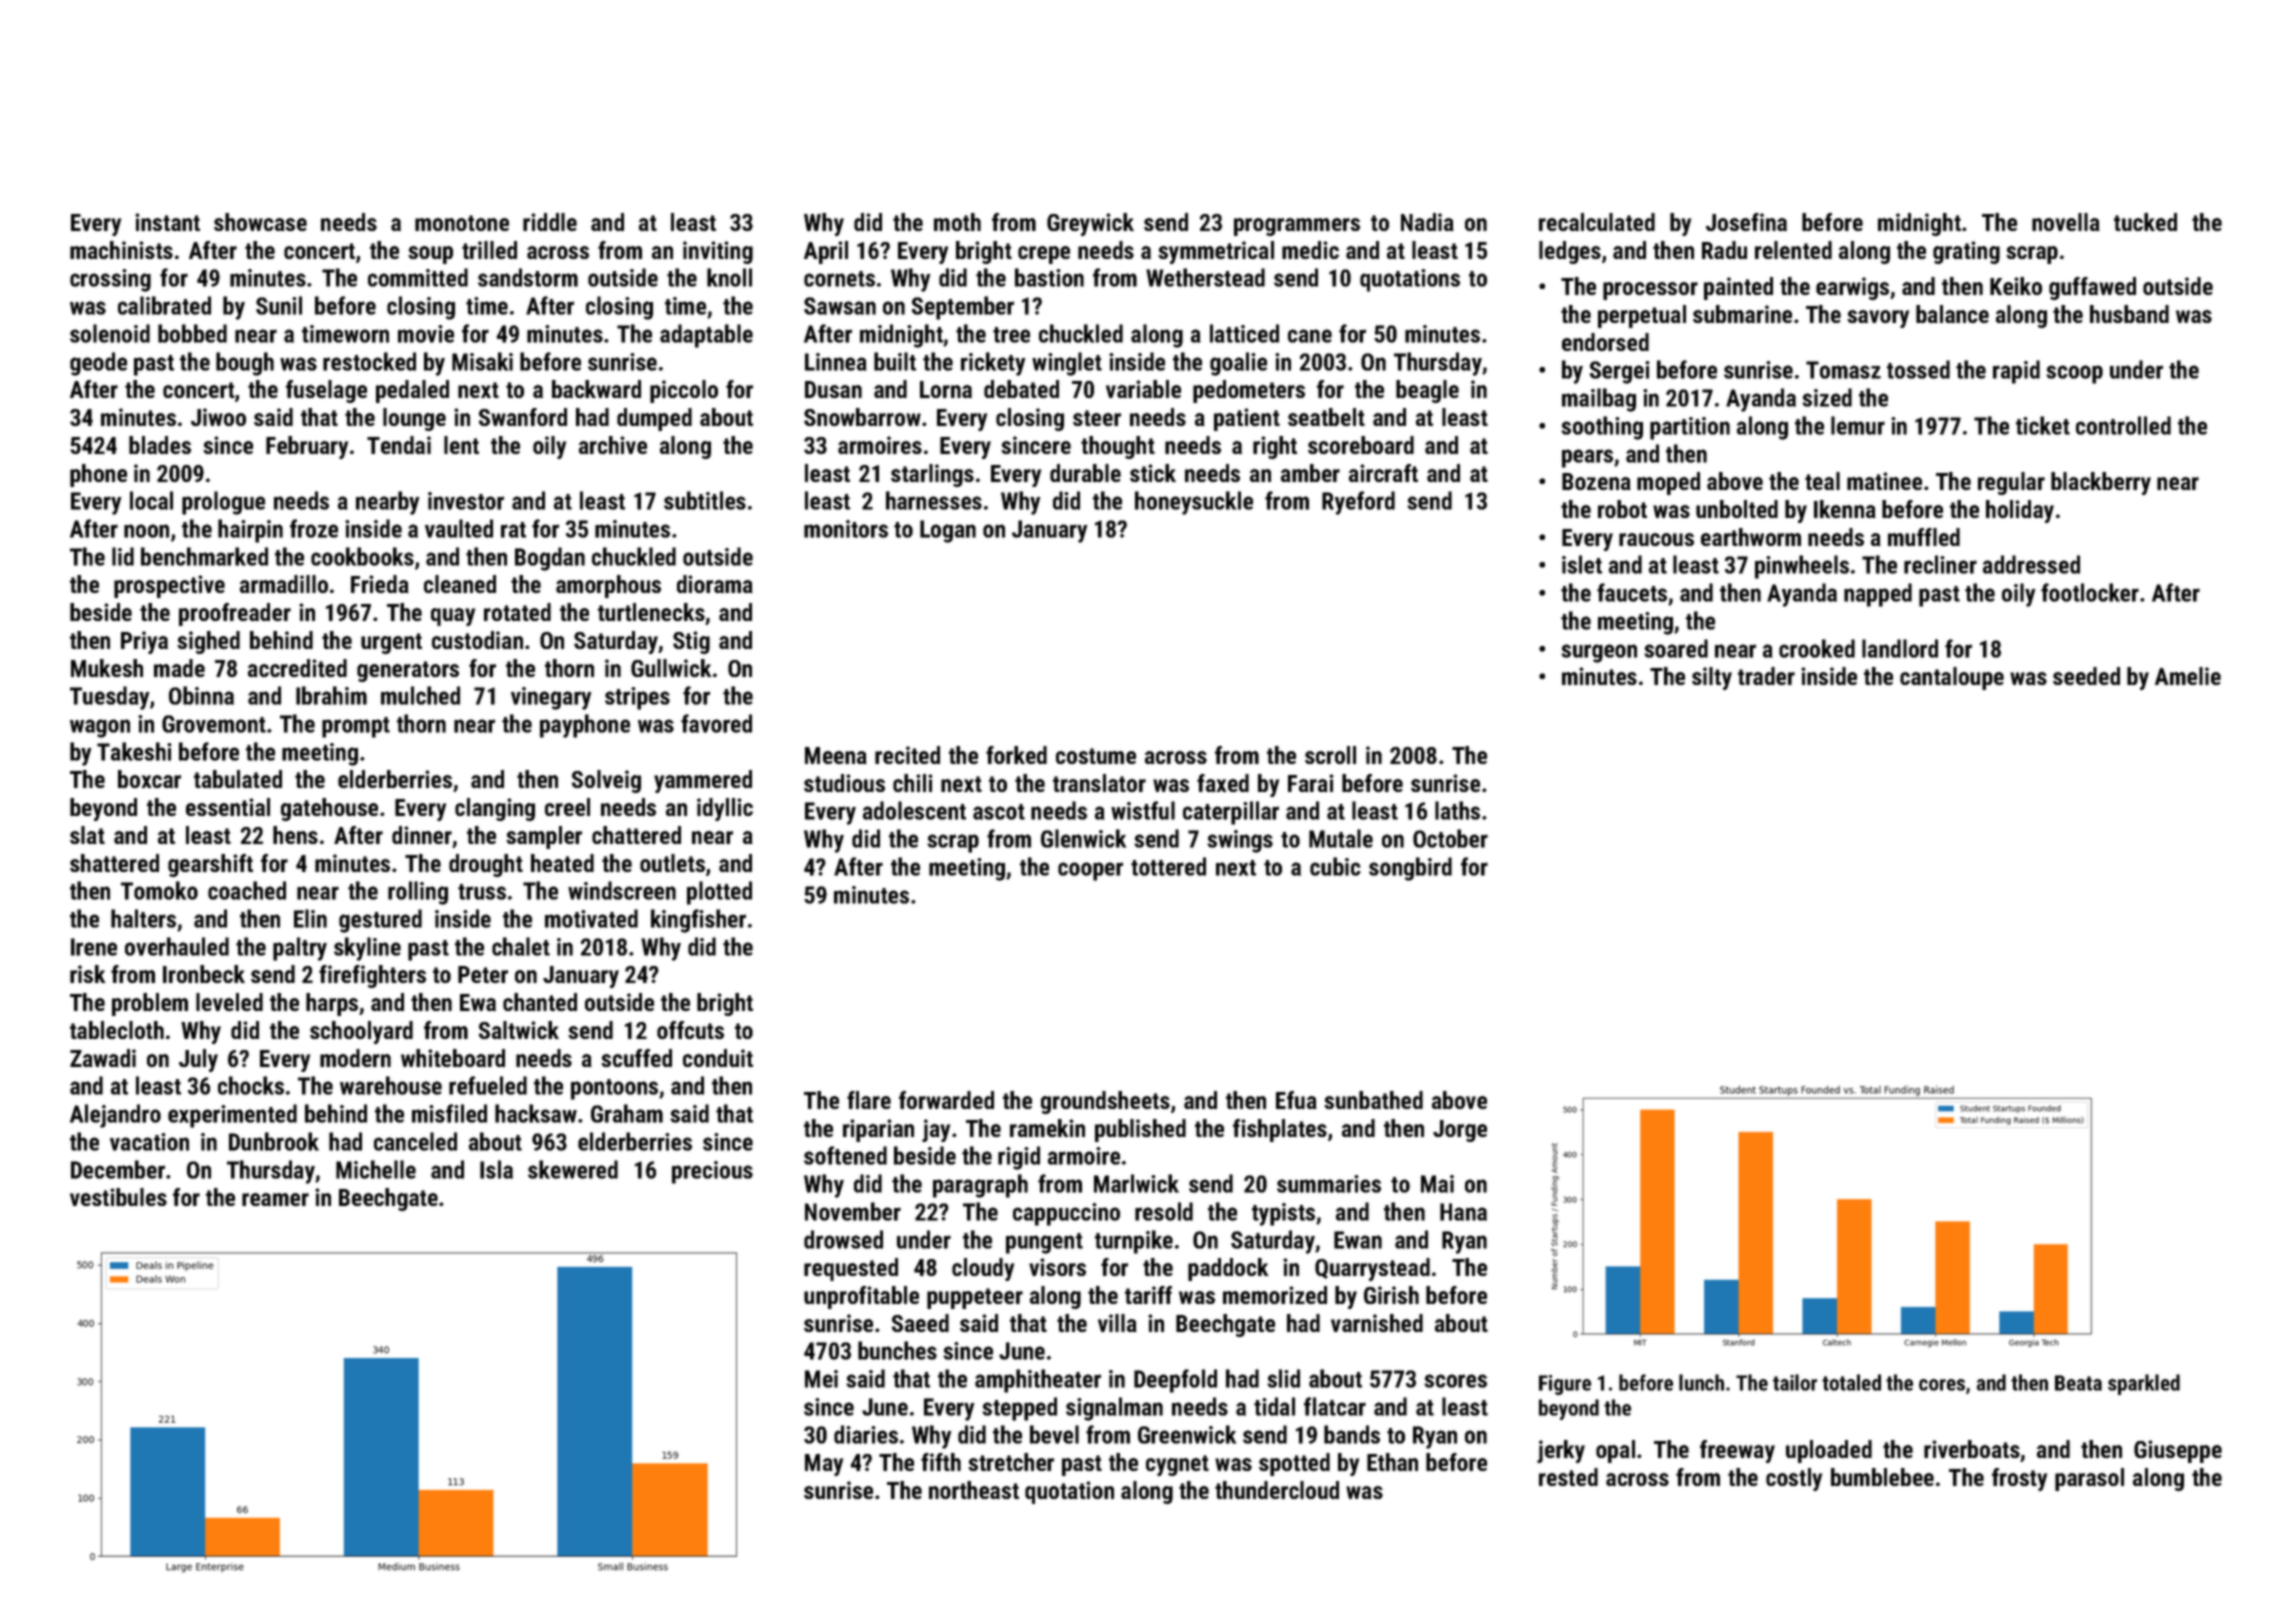 This image has width=2292, height=1620. Describe the element at coordinates (1238, 364) in the image. I see `goalie` at that location.
